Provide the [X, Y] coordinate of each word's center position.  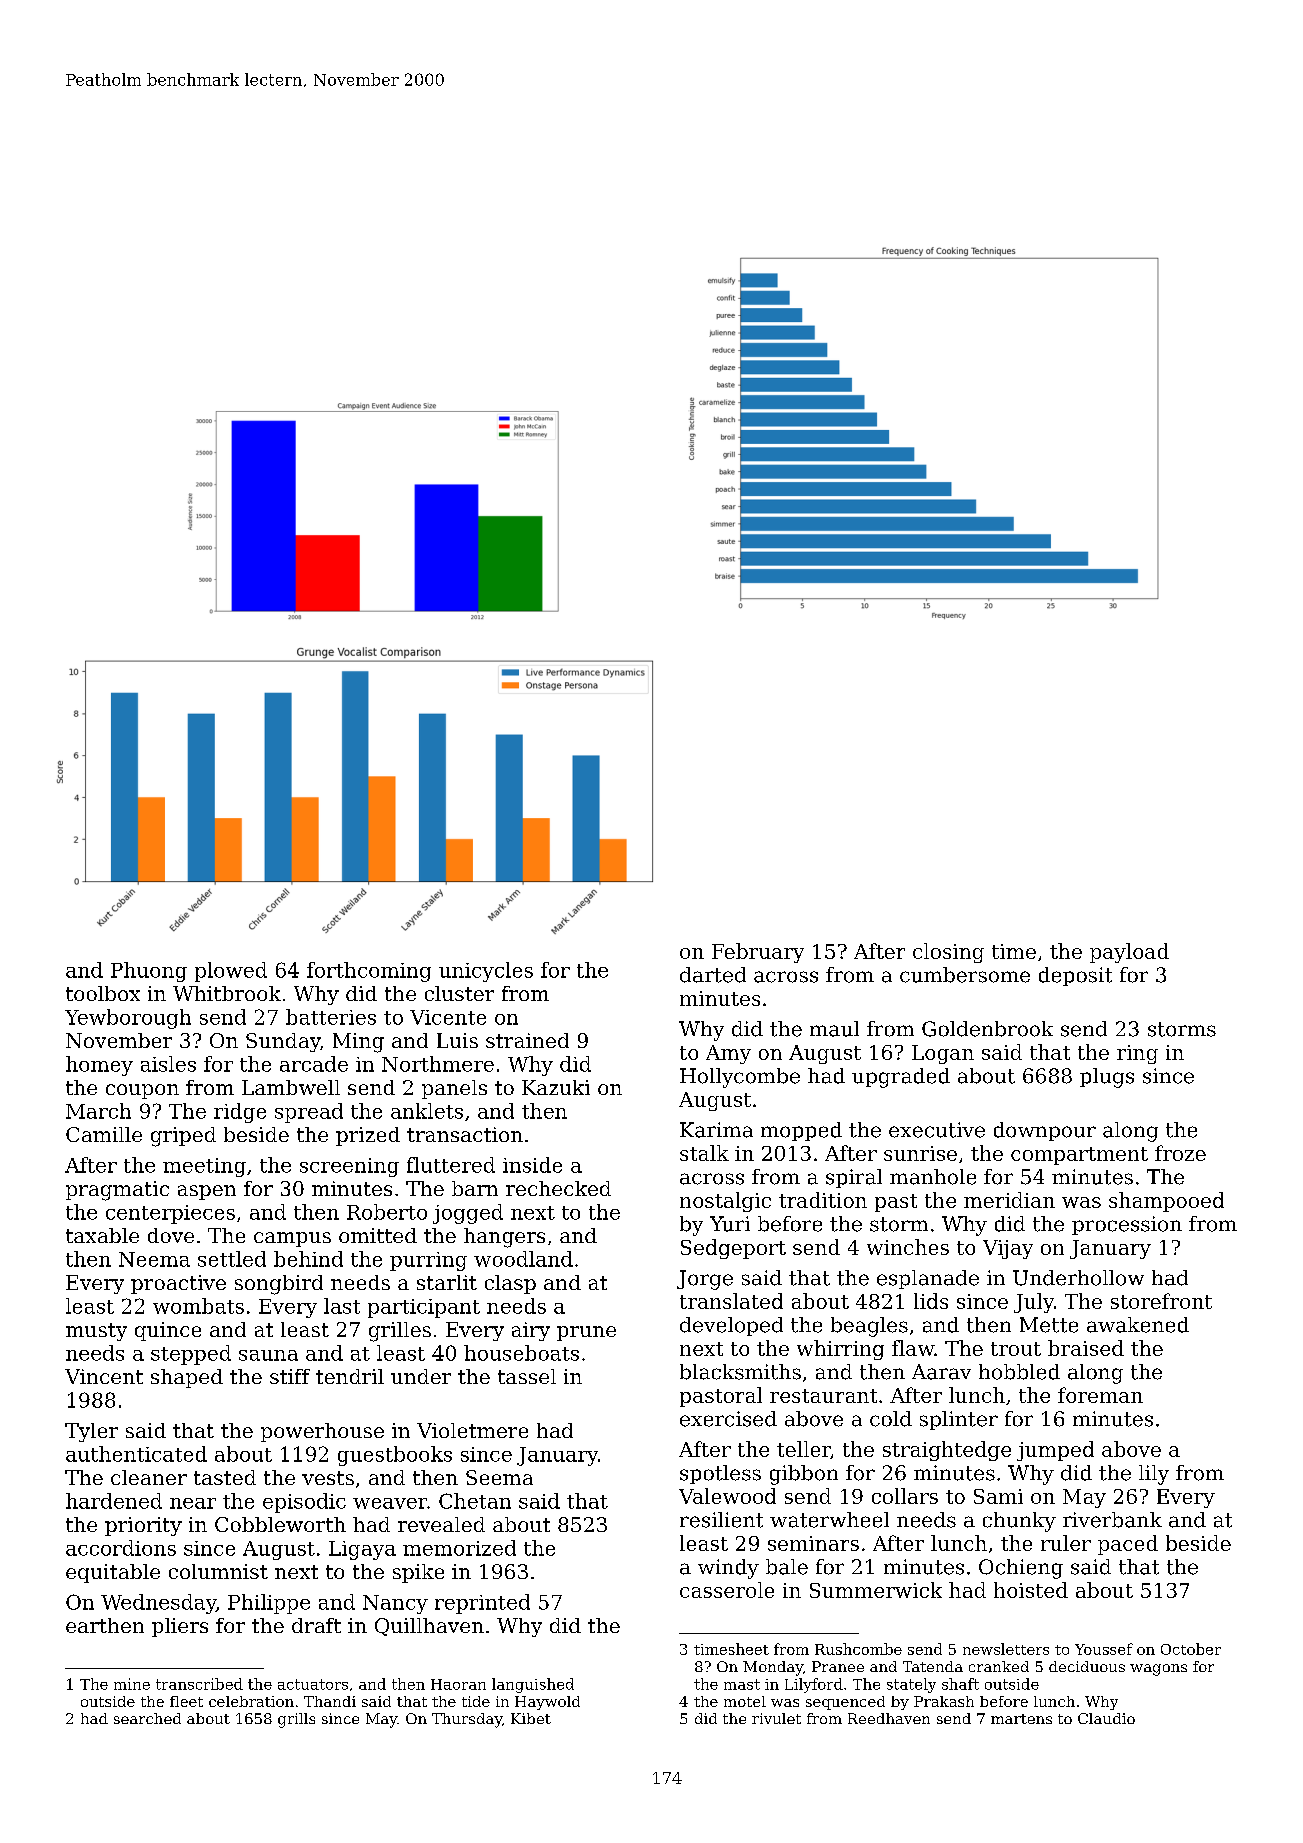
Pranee [838, 1666]
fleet [186, 1701]
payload [1129, 953]
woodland [523, 1259]
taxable [102, 1235]
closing [948, 953]
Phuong [149, 972]
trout [1016, 1349]
